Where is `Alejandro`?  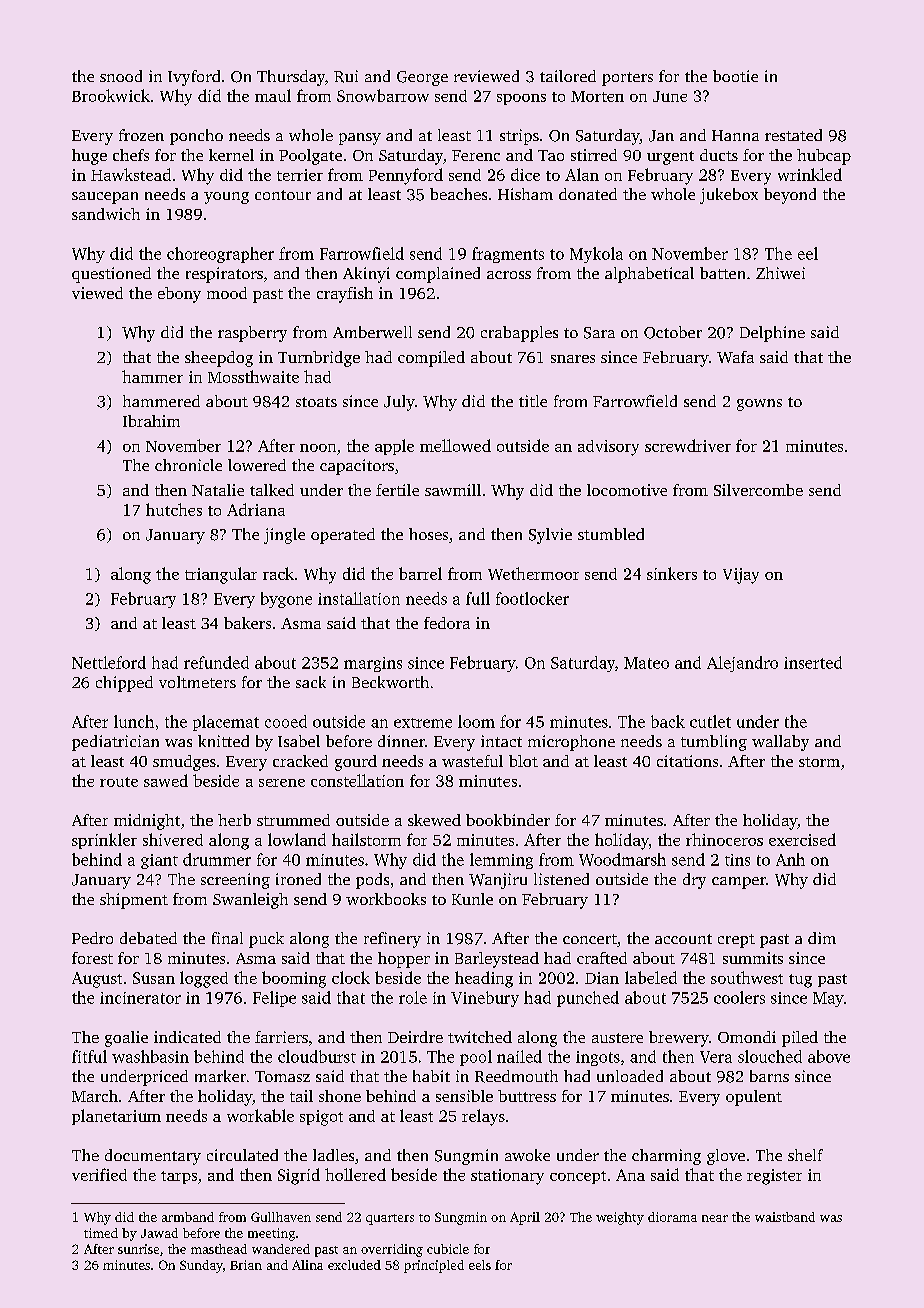 Alejandro is located at coordinates (742, 664).
